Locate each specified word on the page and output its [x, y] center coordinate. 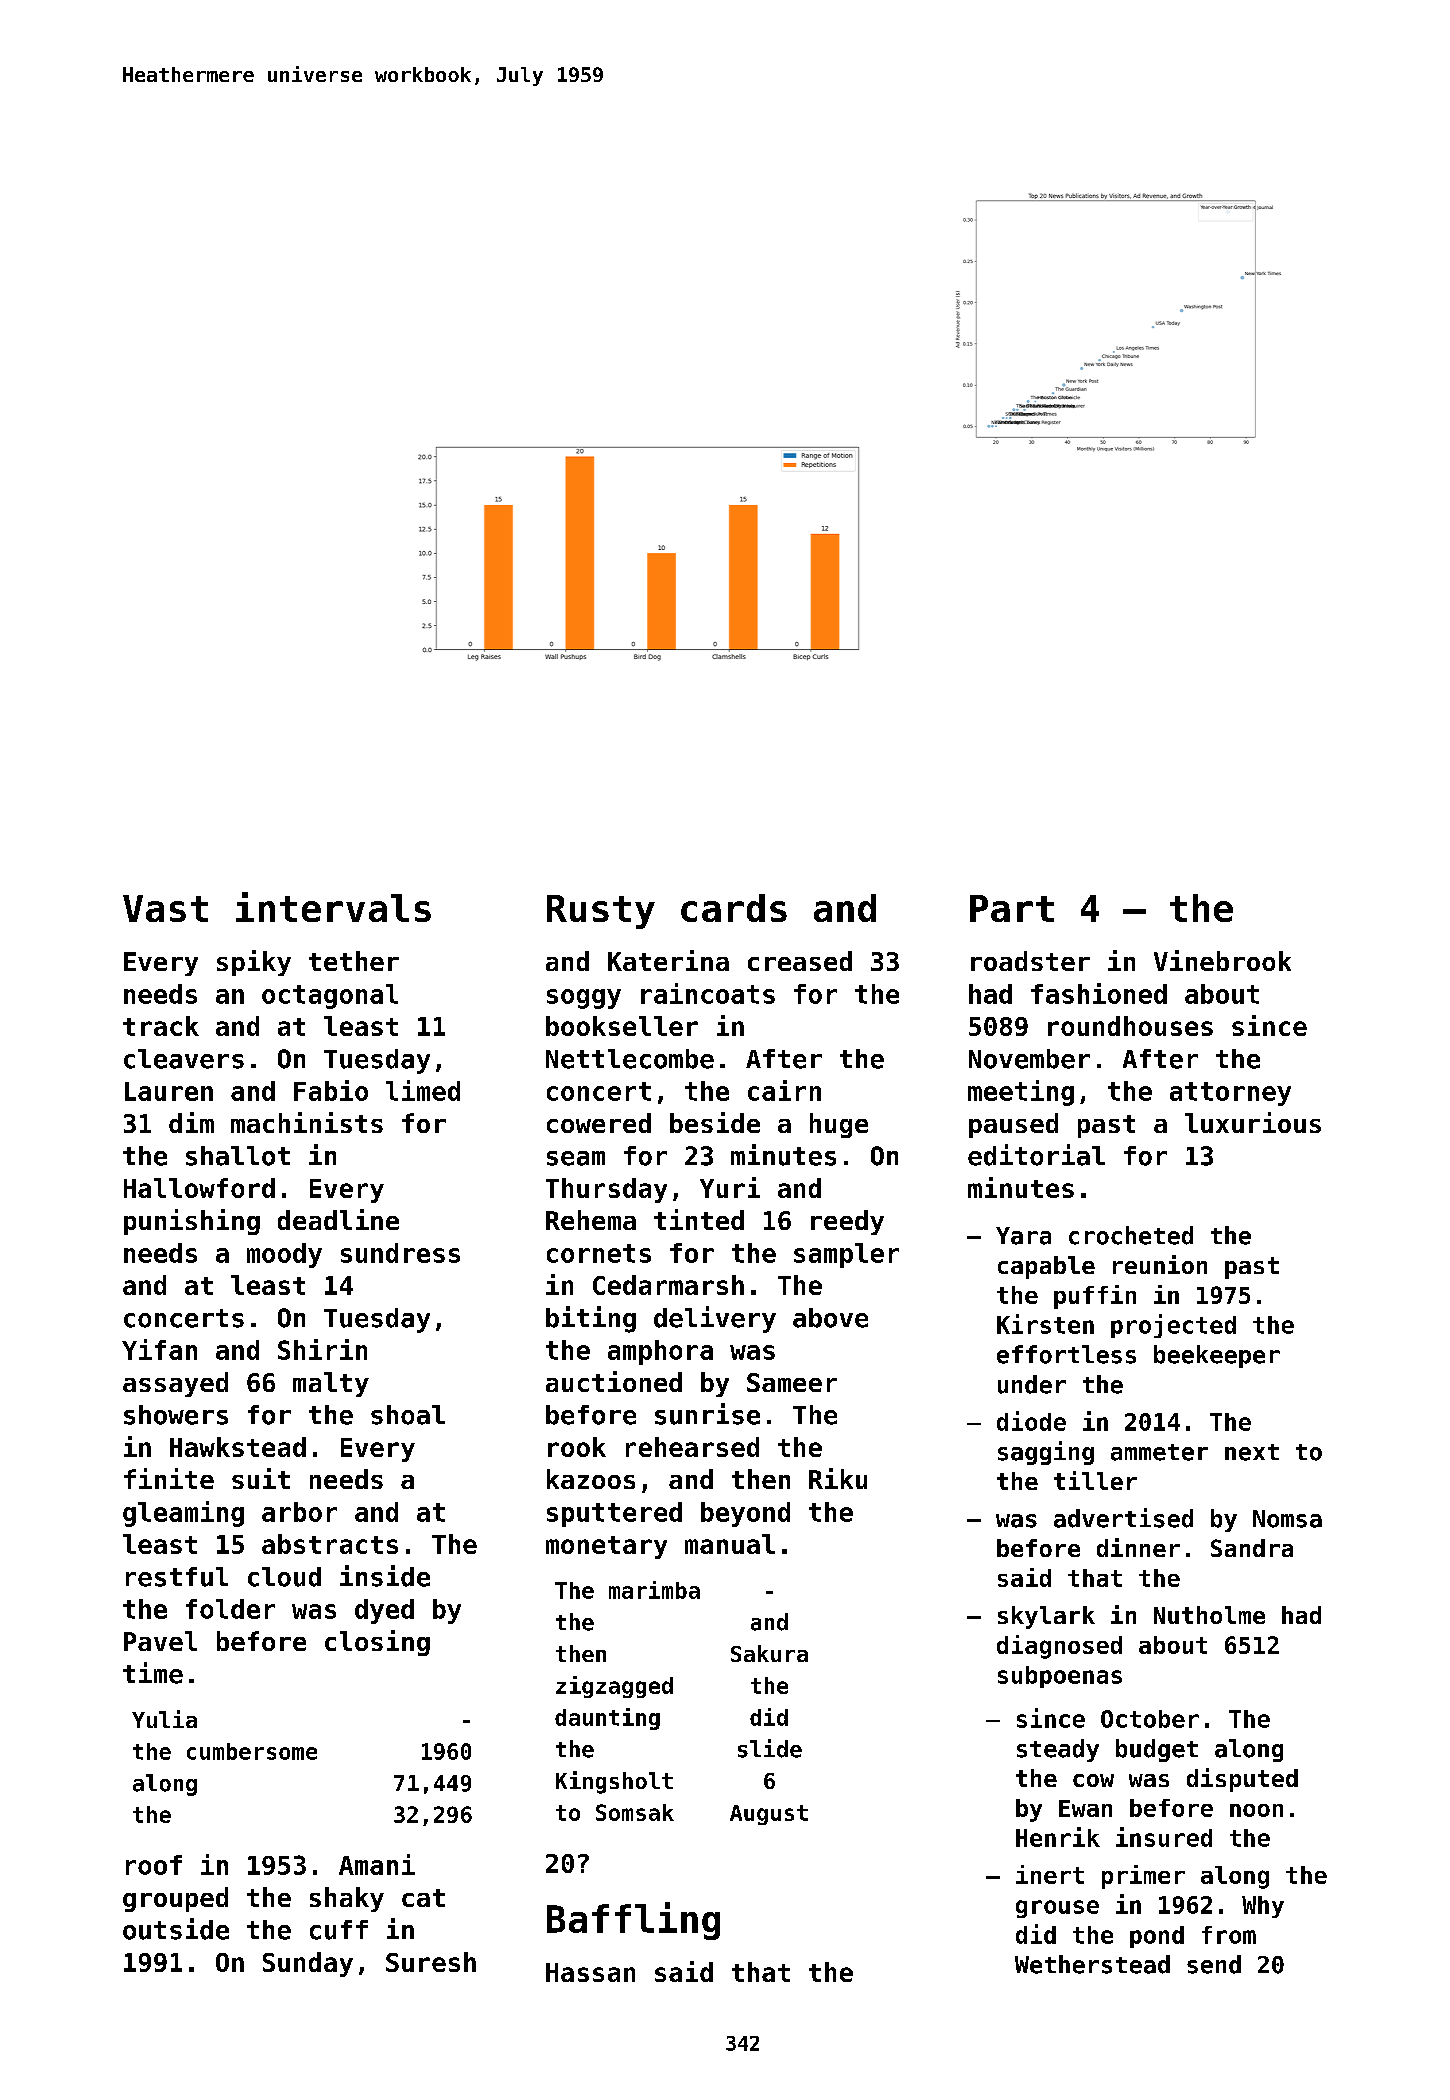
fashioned [1099, 993]
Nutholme [1209, 1615]
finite [169, 1478]
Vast [165, 908]
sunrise [707, 1414]
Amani [377, 1864]
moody [284, 1255]
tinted [699, 1219]
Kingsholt [614, 1782]
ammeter [1159, 1452]
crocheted [1131, 1235]
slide [770, 1748]
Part [1012, 908]
